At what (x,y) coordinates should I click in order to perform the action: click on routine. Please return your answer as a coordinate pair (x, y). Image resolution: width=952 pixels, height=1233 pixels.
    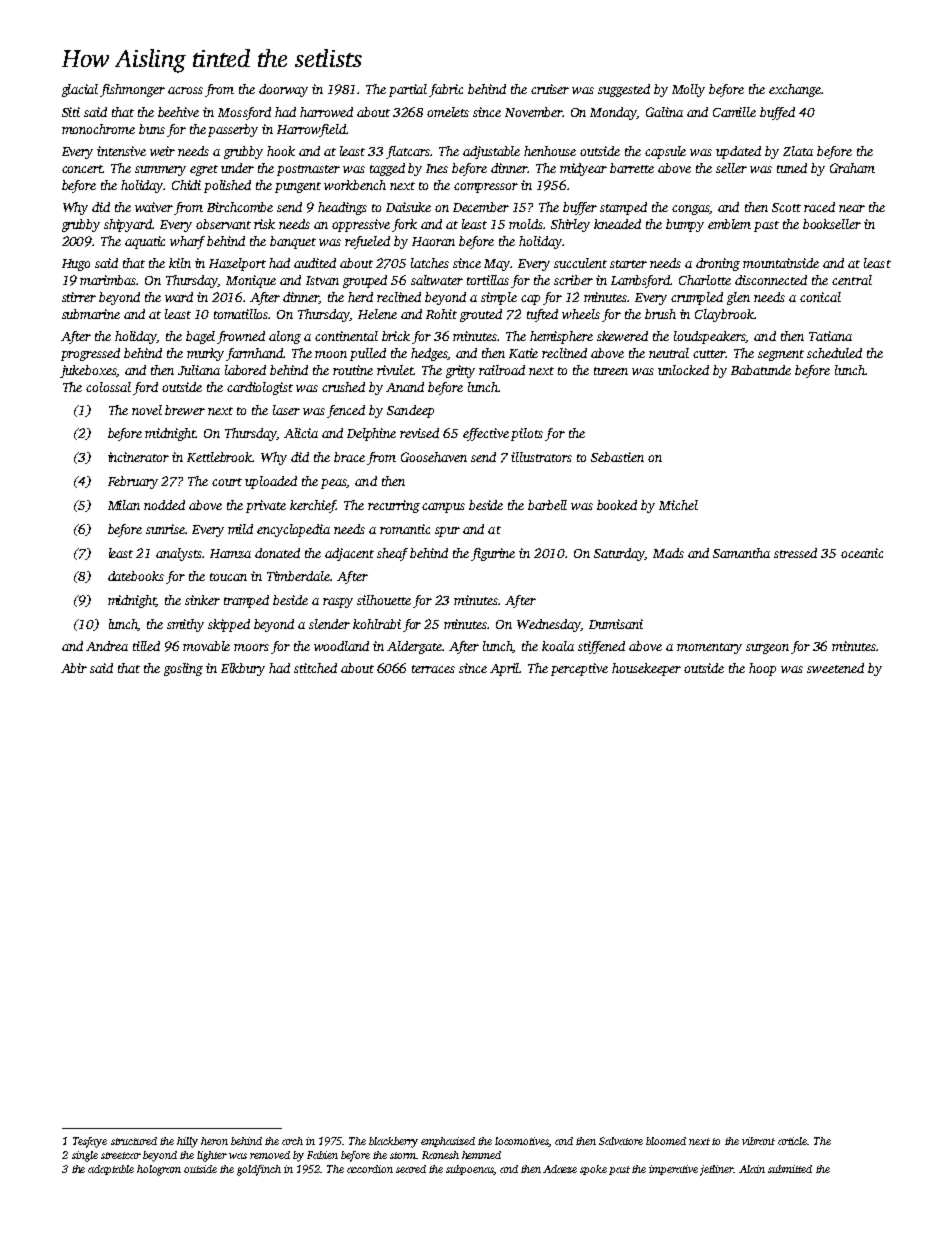
    Looking at the image, I should click on (353, 370).
